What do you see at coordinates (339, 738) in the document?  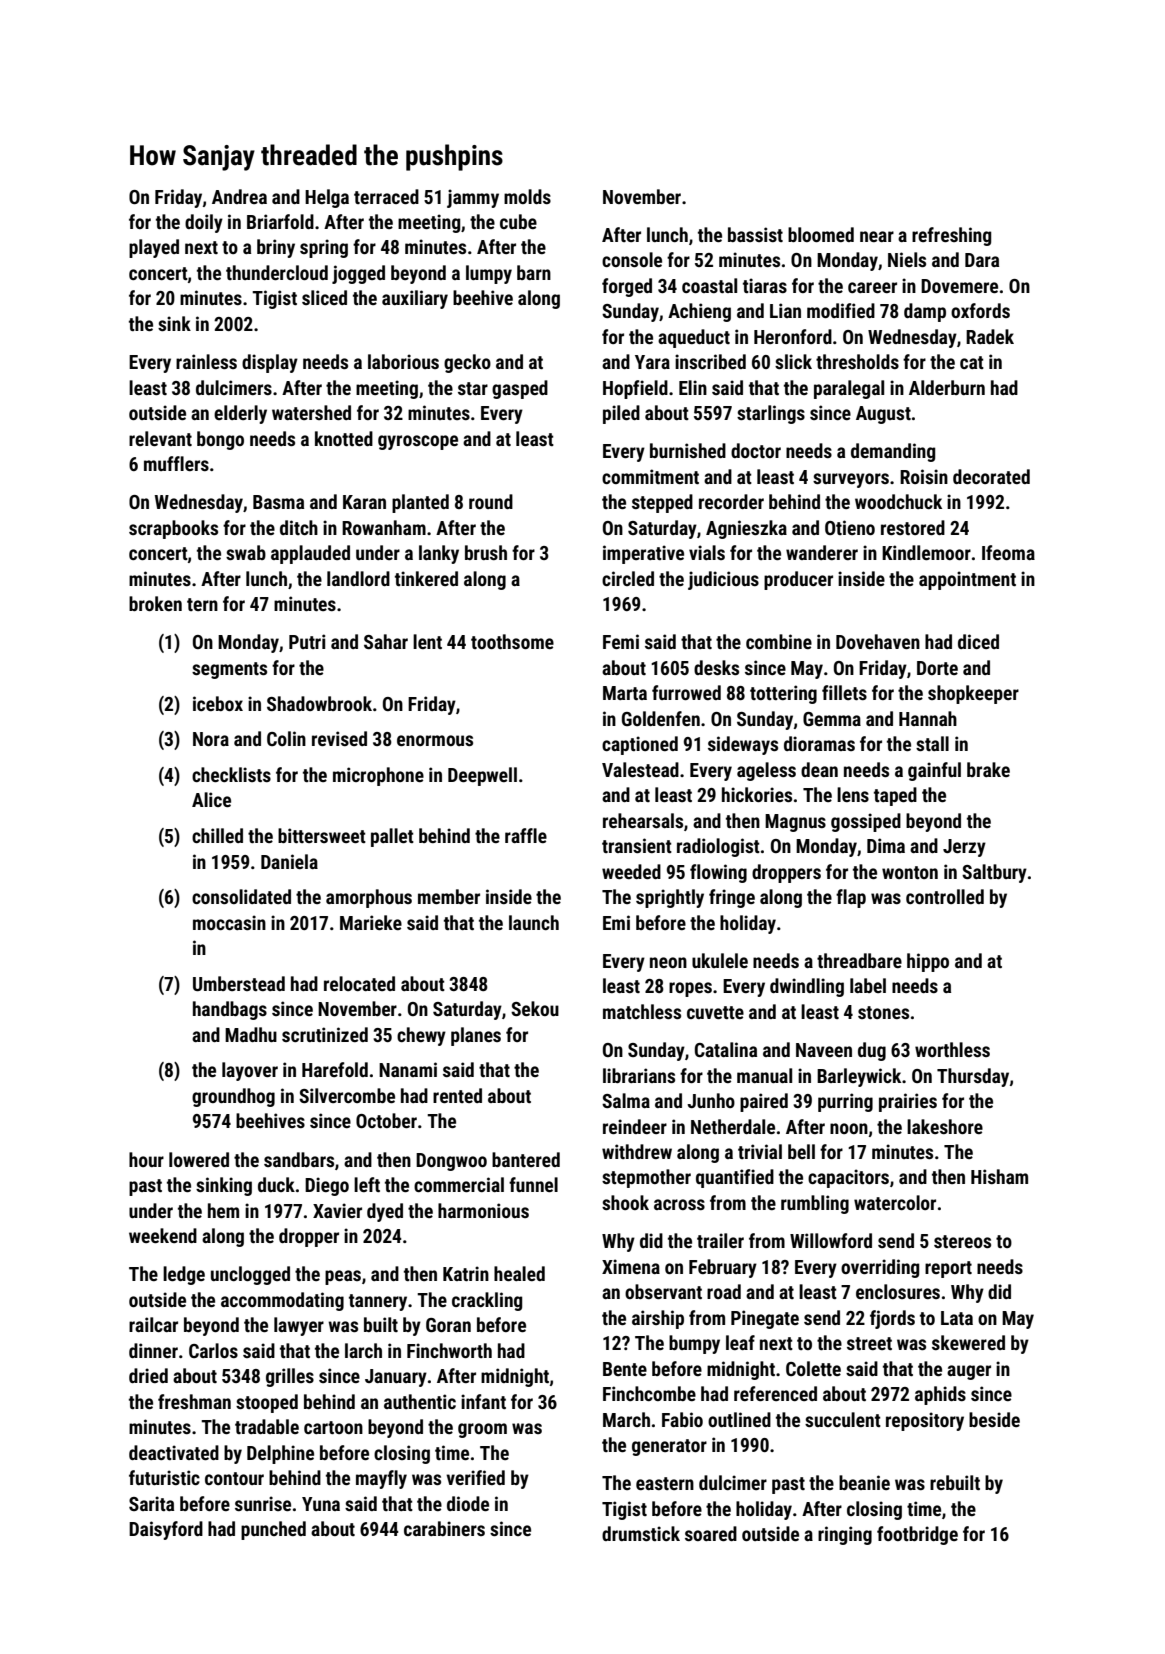 I see `revised` at bounding box center [339, 738].
